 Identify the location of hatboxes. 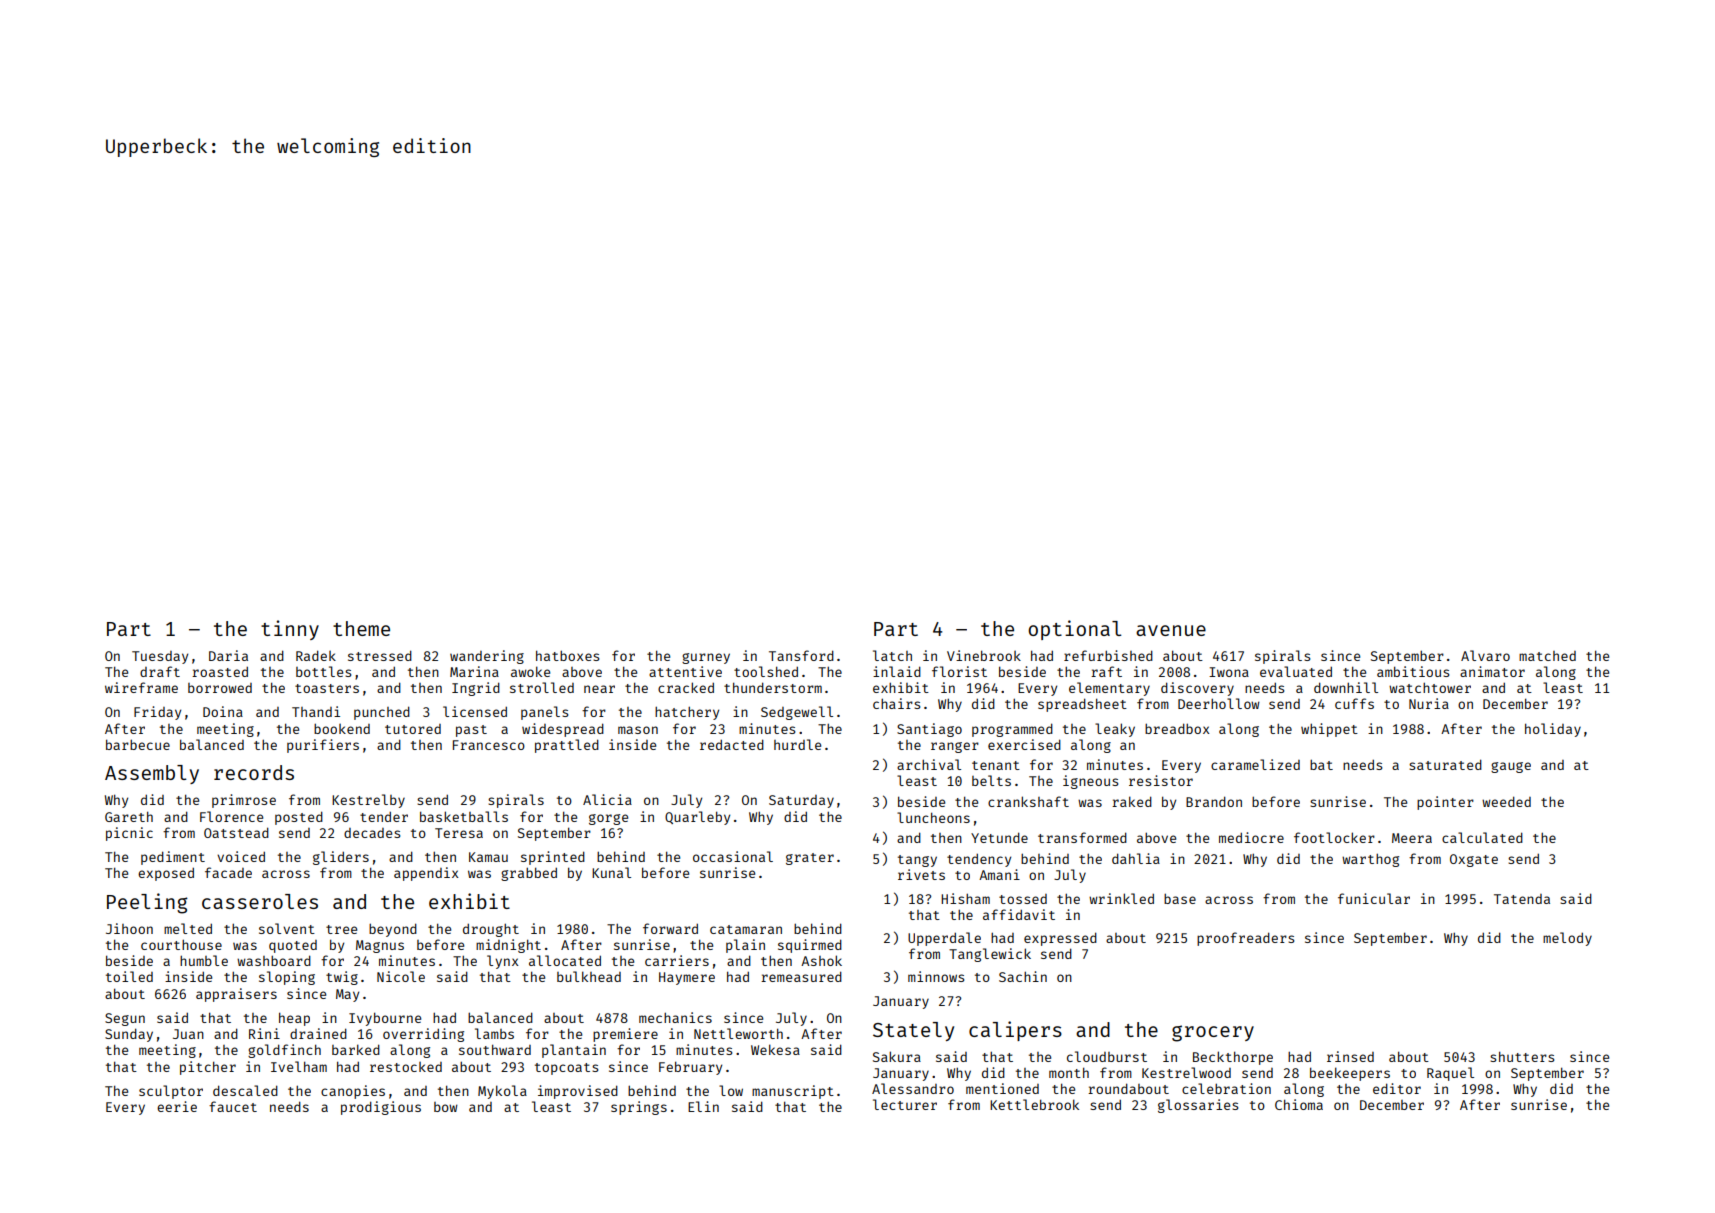
(567, 655).
